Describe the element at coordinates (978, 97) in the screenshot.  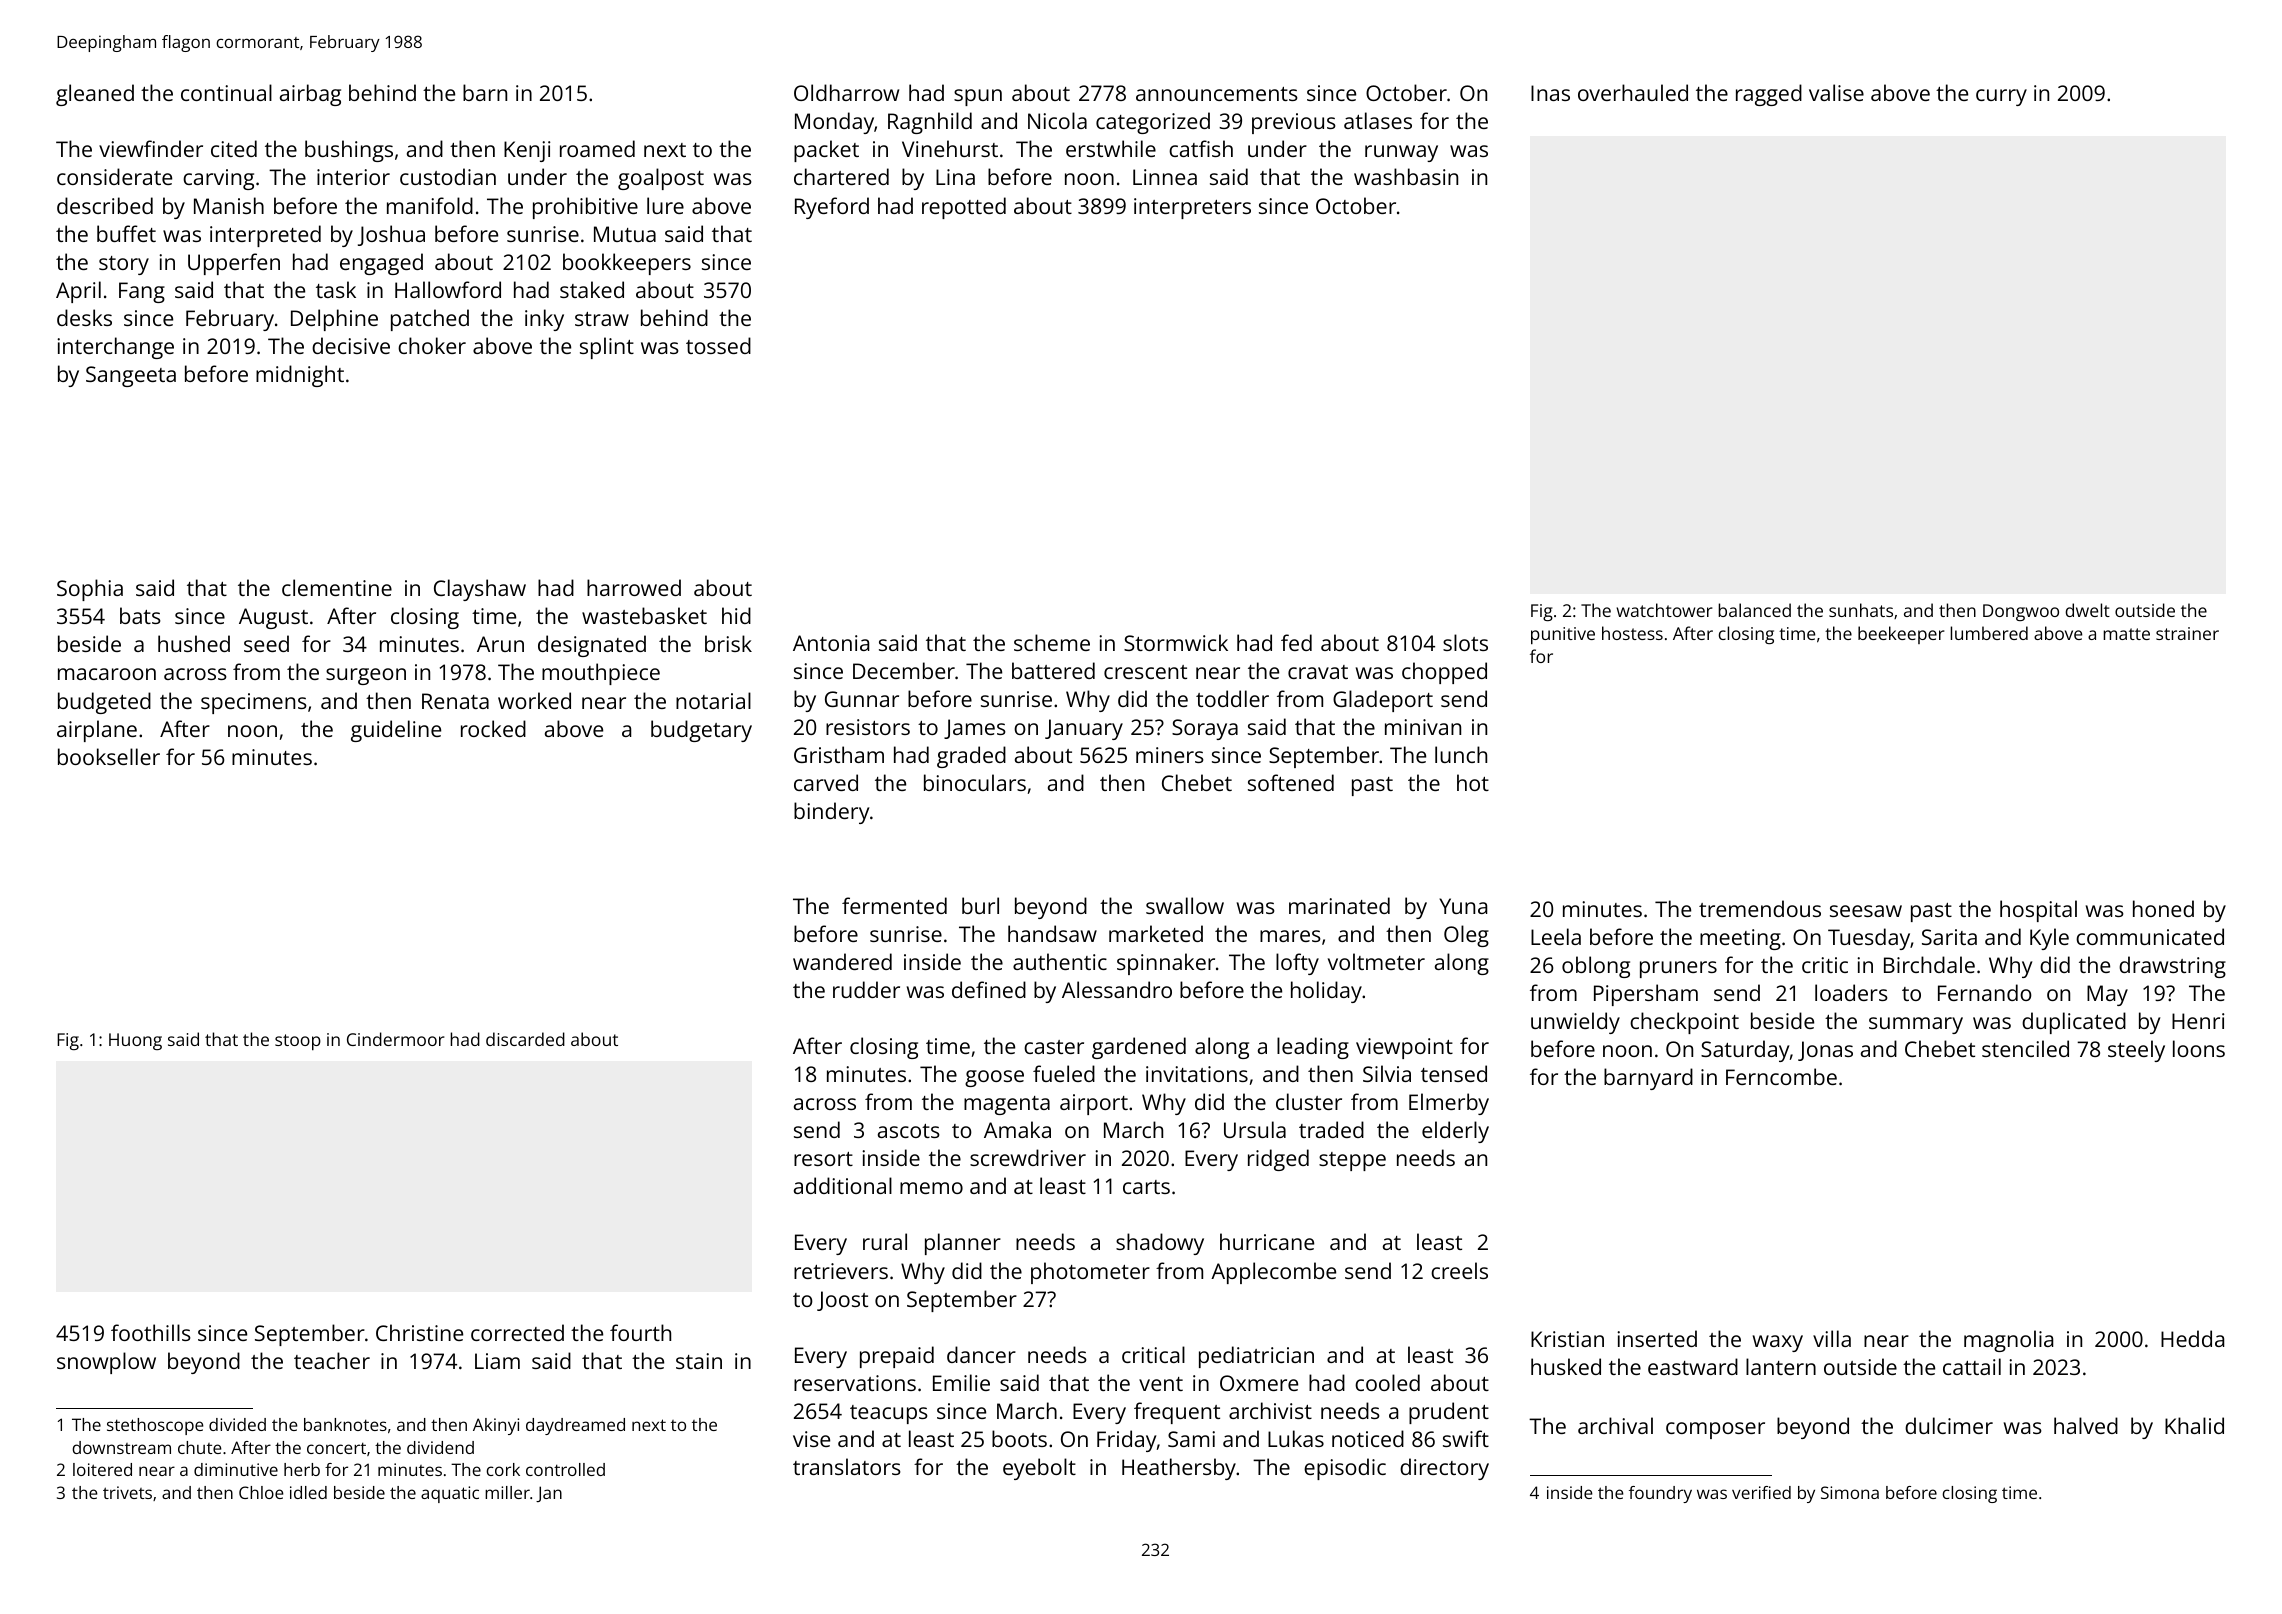
I see `spun` at that location.
